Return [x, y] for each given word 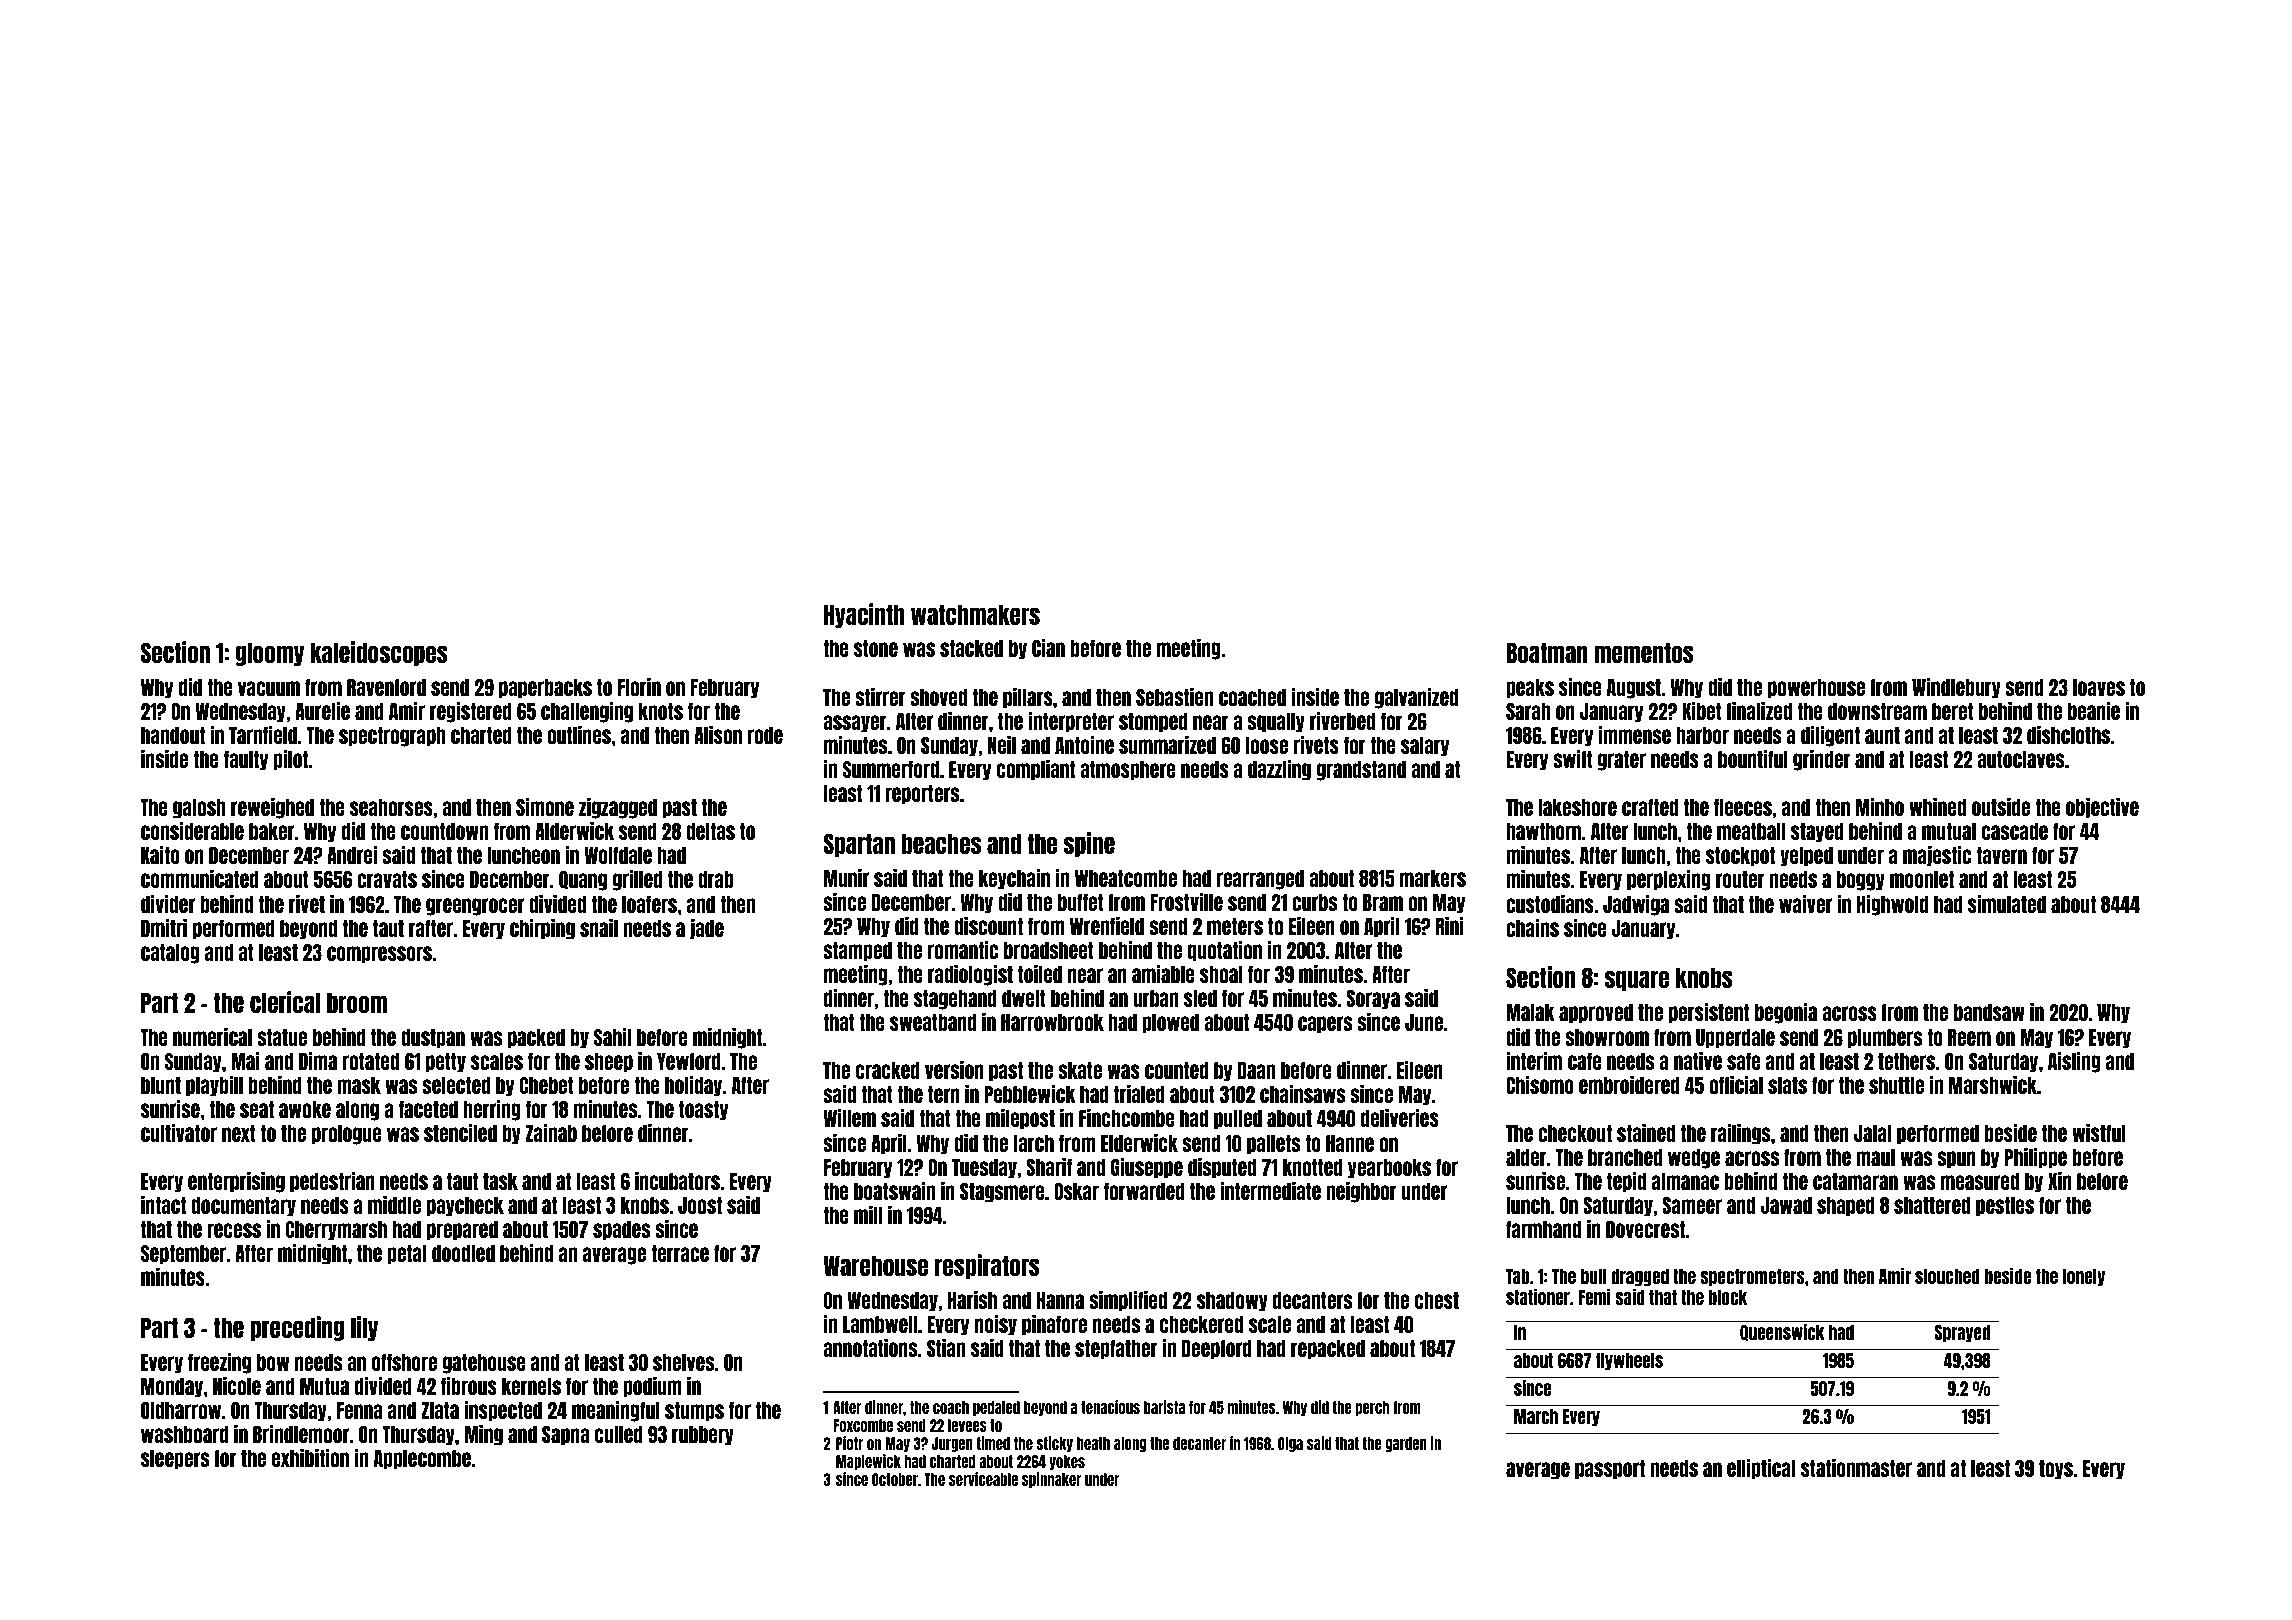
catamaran [1855, 1181]
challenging [587, 712]
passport [1610, 1470]
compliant [1036, 770]
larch [1034, 1143]
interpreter [1071, 722]
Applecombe [422, 1460]
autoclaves [2020, 759]
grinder [1822, 760]
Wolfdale [618, 855]
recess [234, 1230]
